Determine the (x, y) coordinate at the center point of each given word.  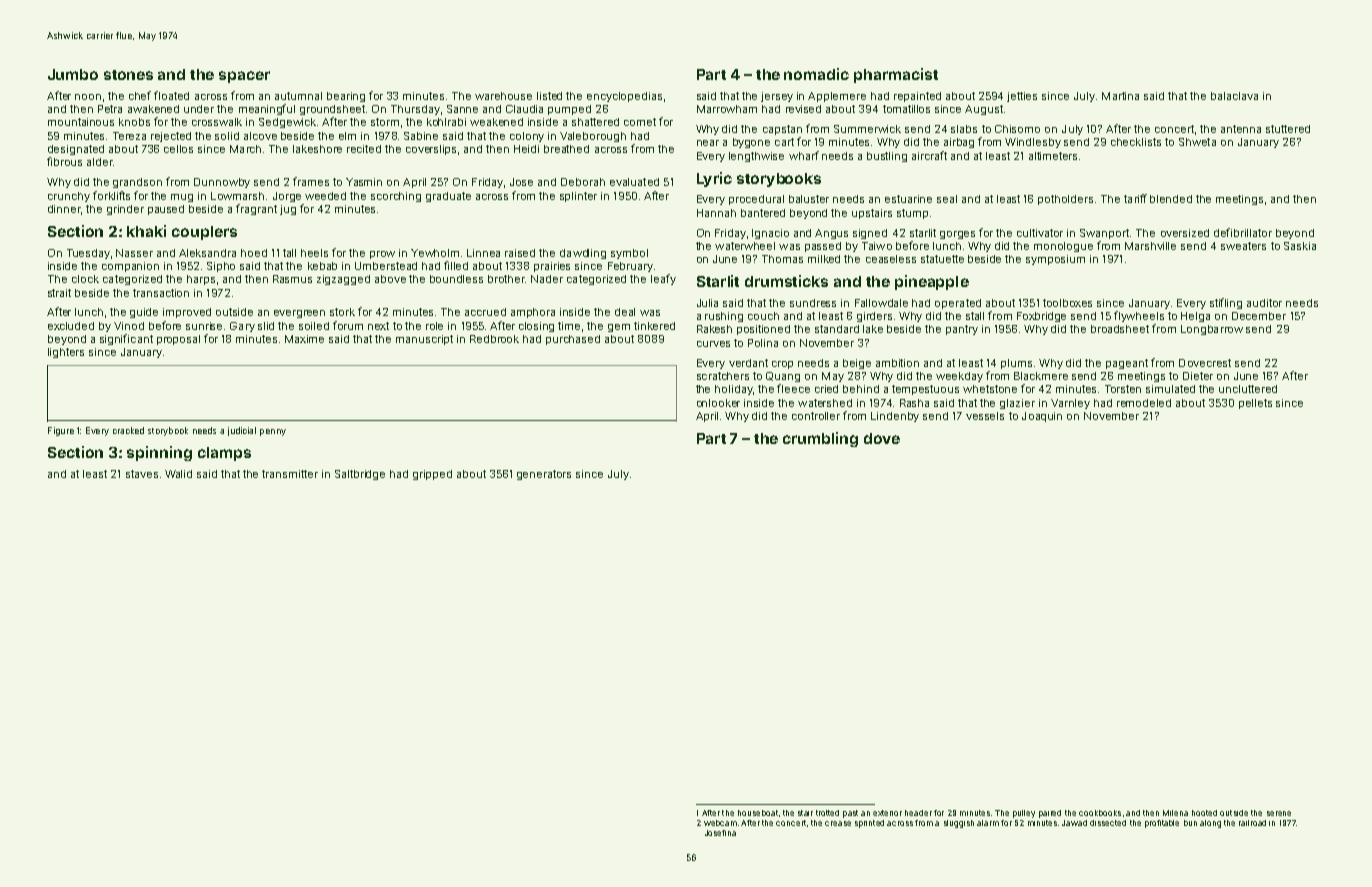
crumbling (820, 439)
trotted (827, 813)
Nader (547, 279)
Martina (1120, 96)
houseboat (758, 813)
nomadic (816, 74)
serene (1279, 813)
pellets (1255, 404)
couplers (204, 233)
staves (142, 474)
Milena (1175, 813)
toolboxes (1067, 303)
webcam (720, 823)
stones (128, 75)
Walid (178, 474)
